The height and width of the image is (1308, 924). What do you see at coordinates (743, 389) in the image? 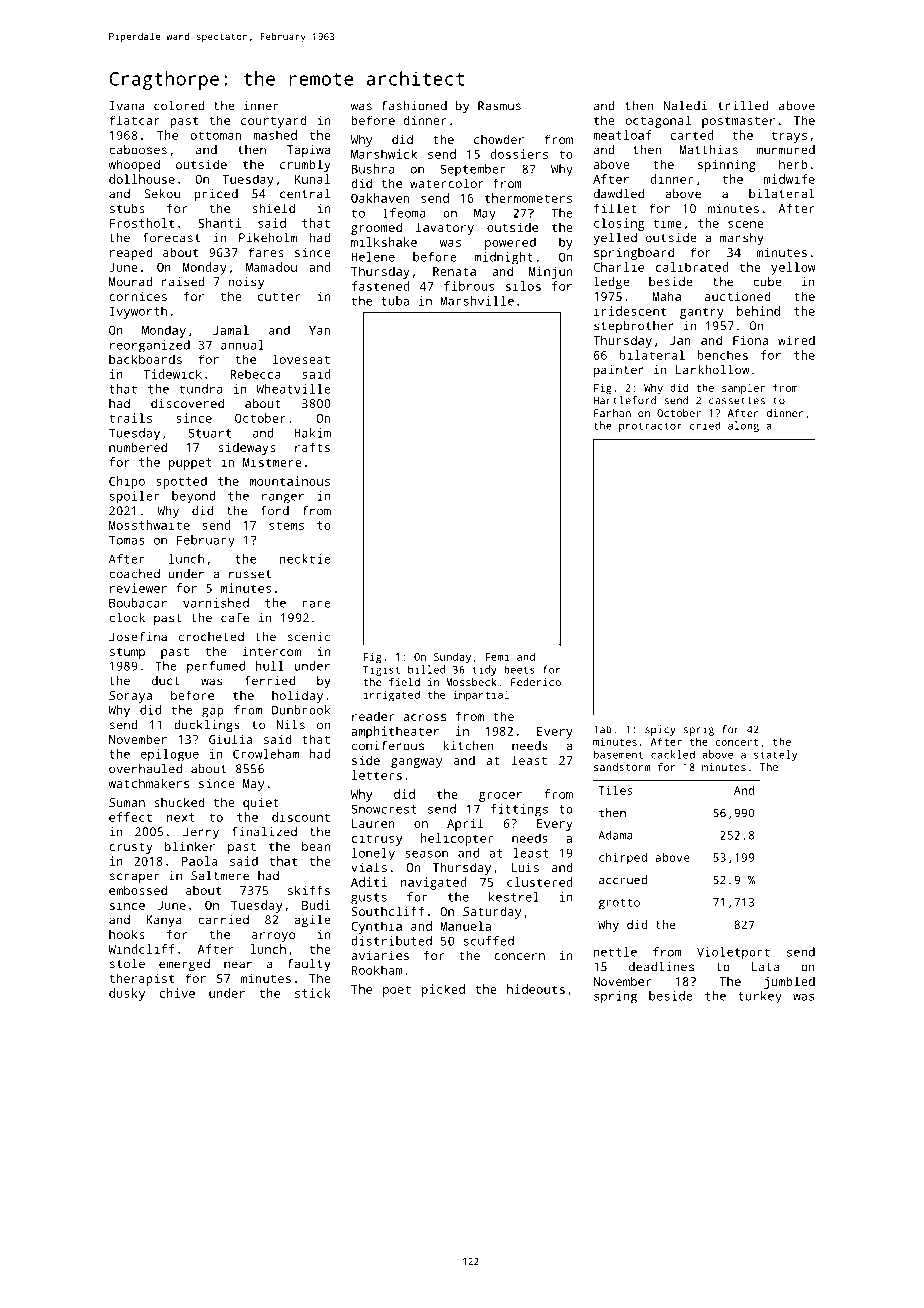
I see `sampler` at bounding box center [743, 389].
